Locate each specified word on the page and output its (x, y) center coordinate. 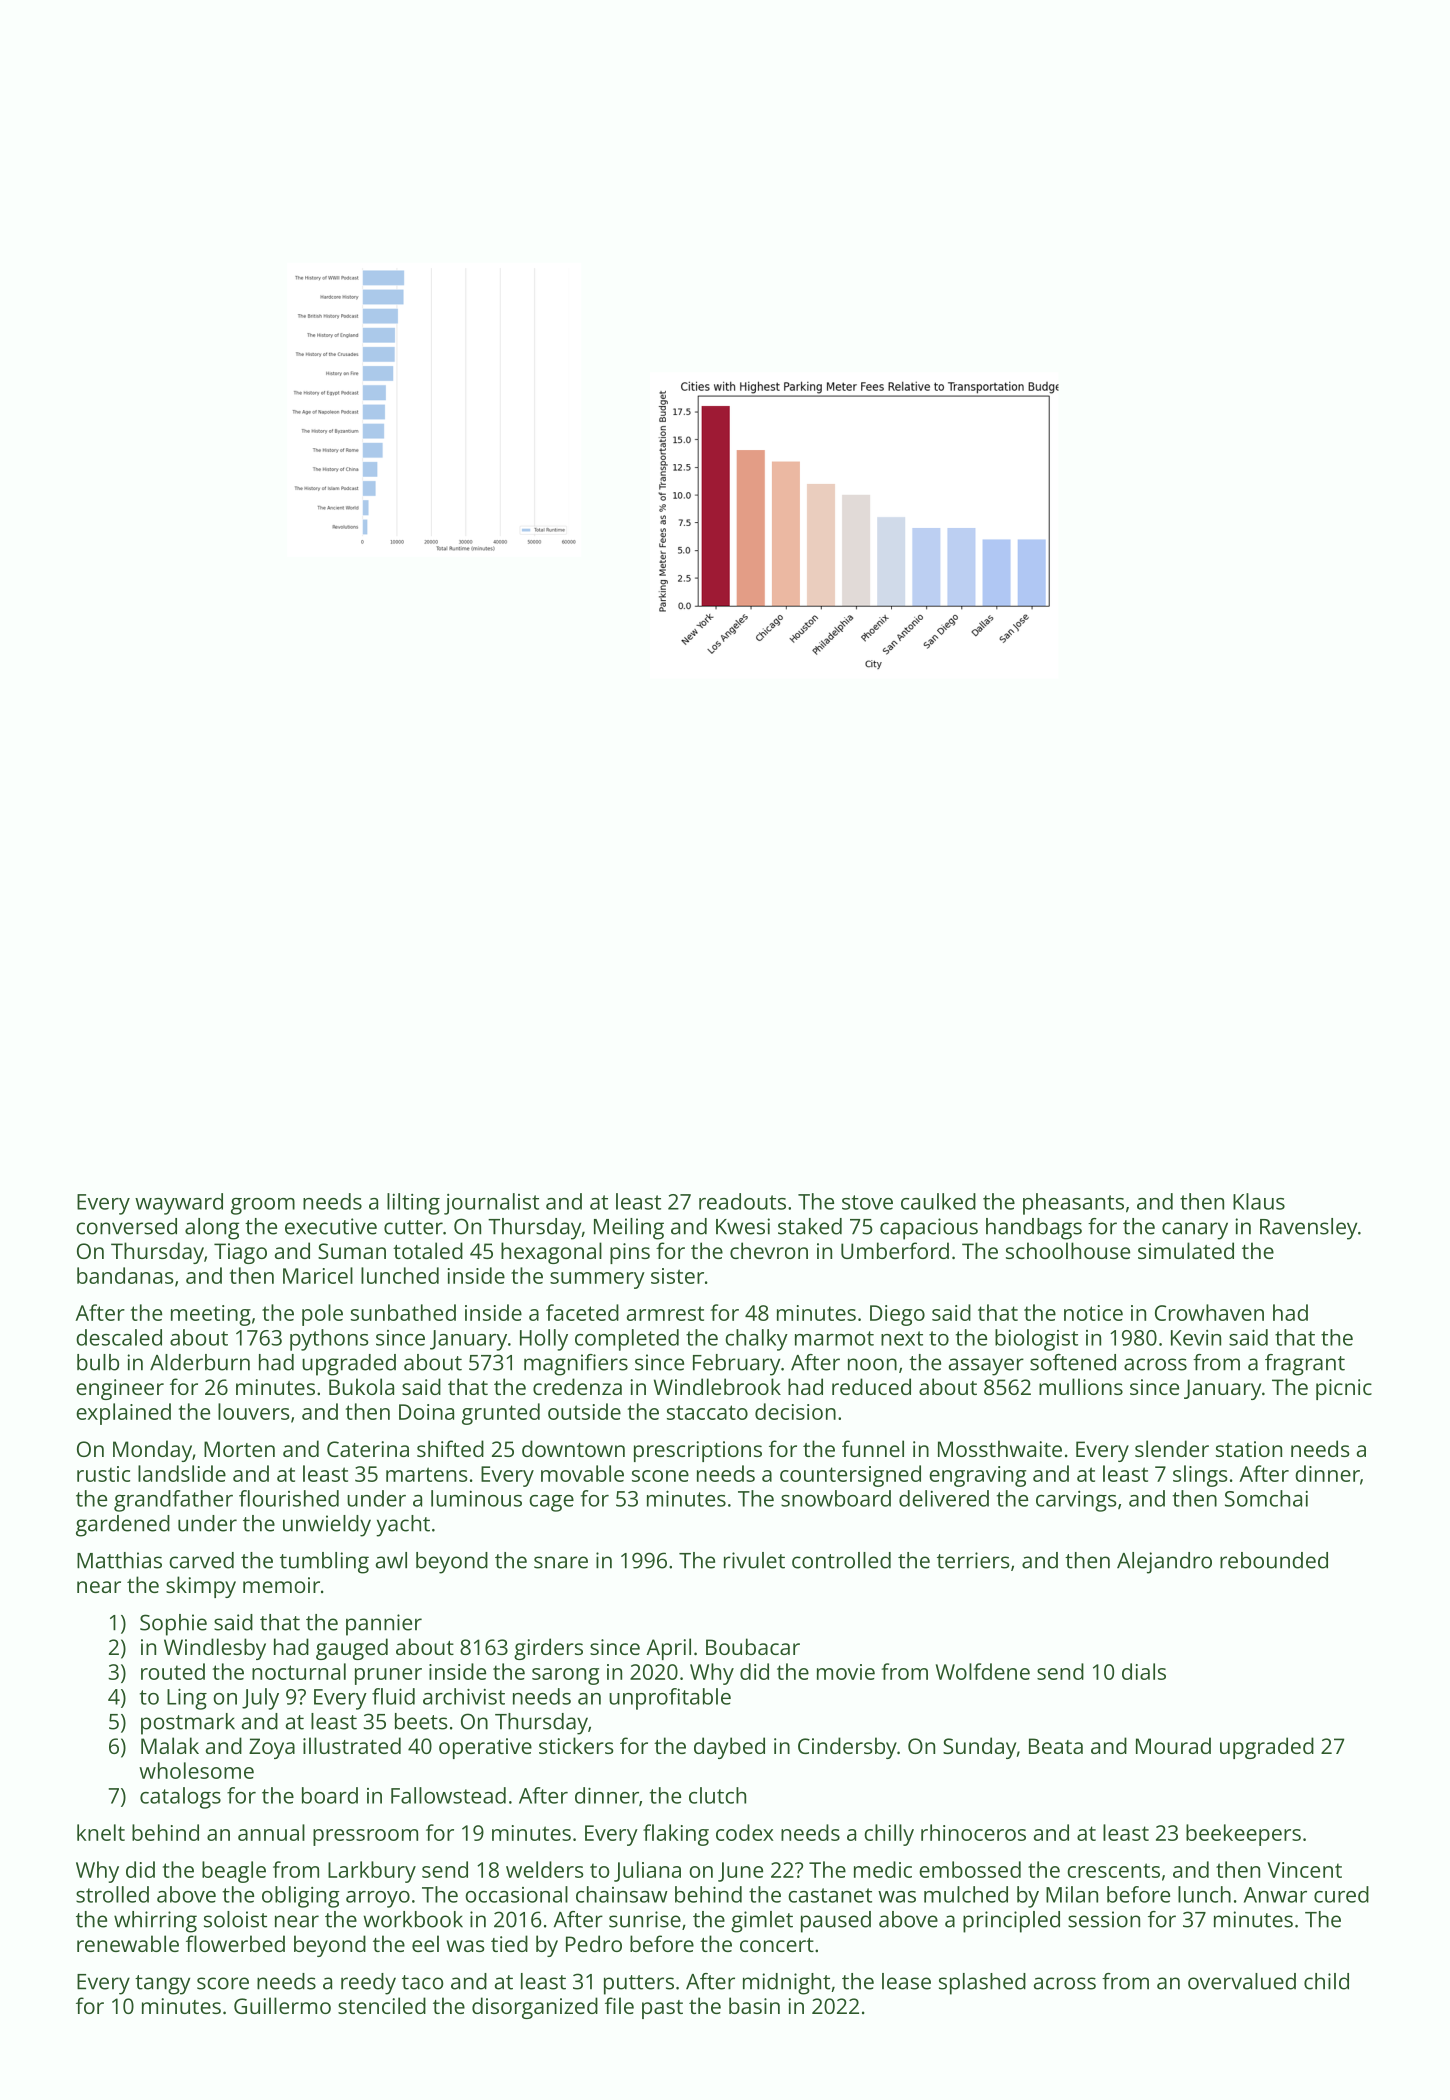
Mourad (1173, 1745)
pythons (329, 1340)
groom (263, 1206)
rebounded (1274, 1560)
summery (597, 1280)
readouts (742, 1201)
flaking (676, 1835)
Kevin (1196, 1338)
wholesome (196, 1770)
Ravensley (1308, 1229)
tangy (162, 1985)
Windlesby (215, 1649)
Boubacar (753, 1646)
